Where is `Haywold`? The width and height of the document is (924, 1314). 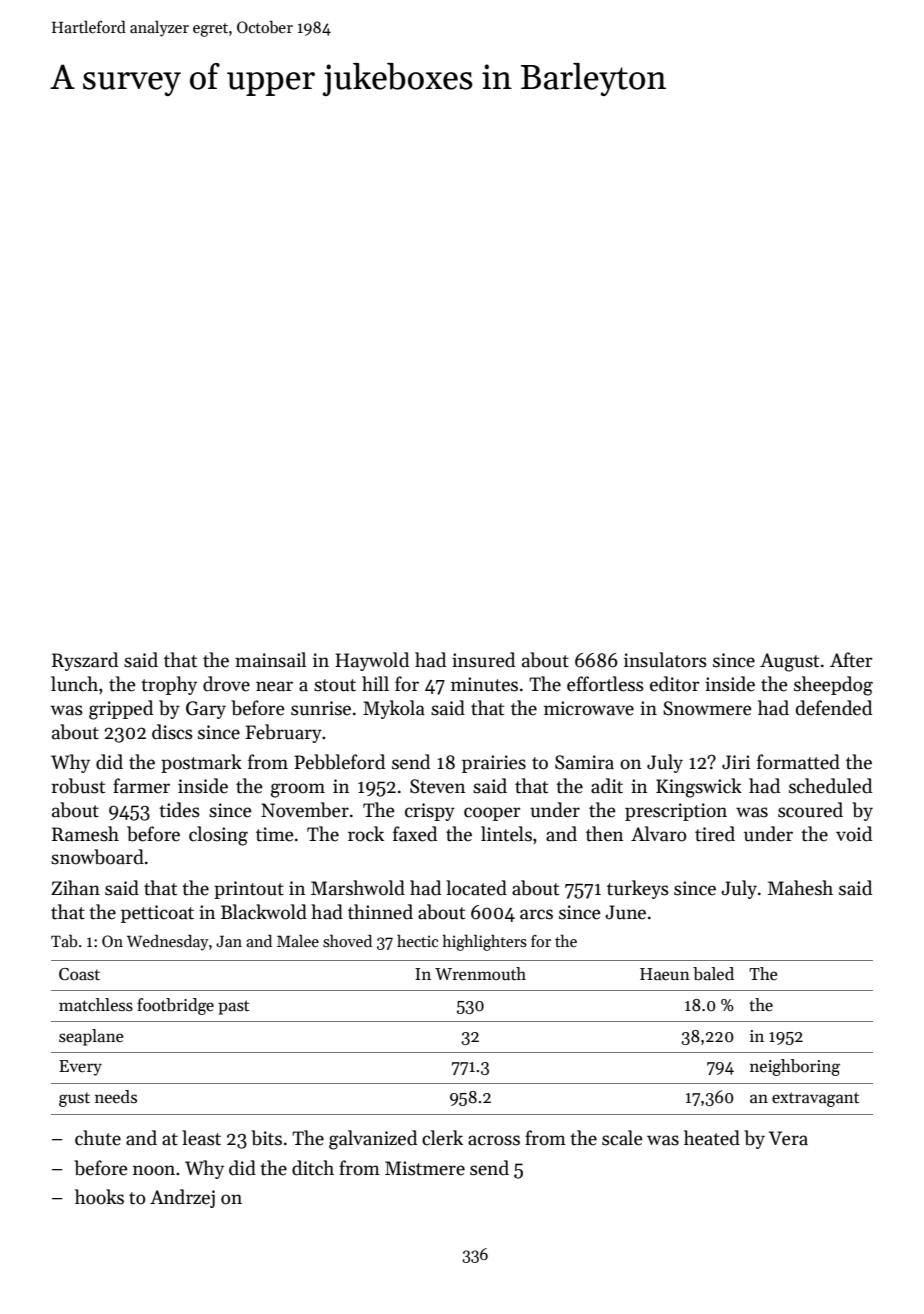
Haywold is located at coordinates (372, 661).
